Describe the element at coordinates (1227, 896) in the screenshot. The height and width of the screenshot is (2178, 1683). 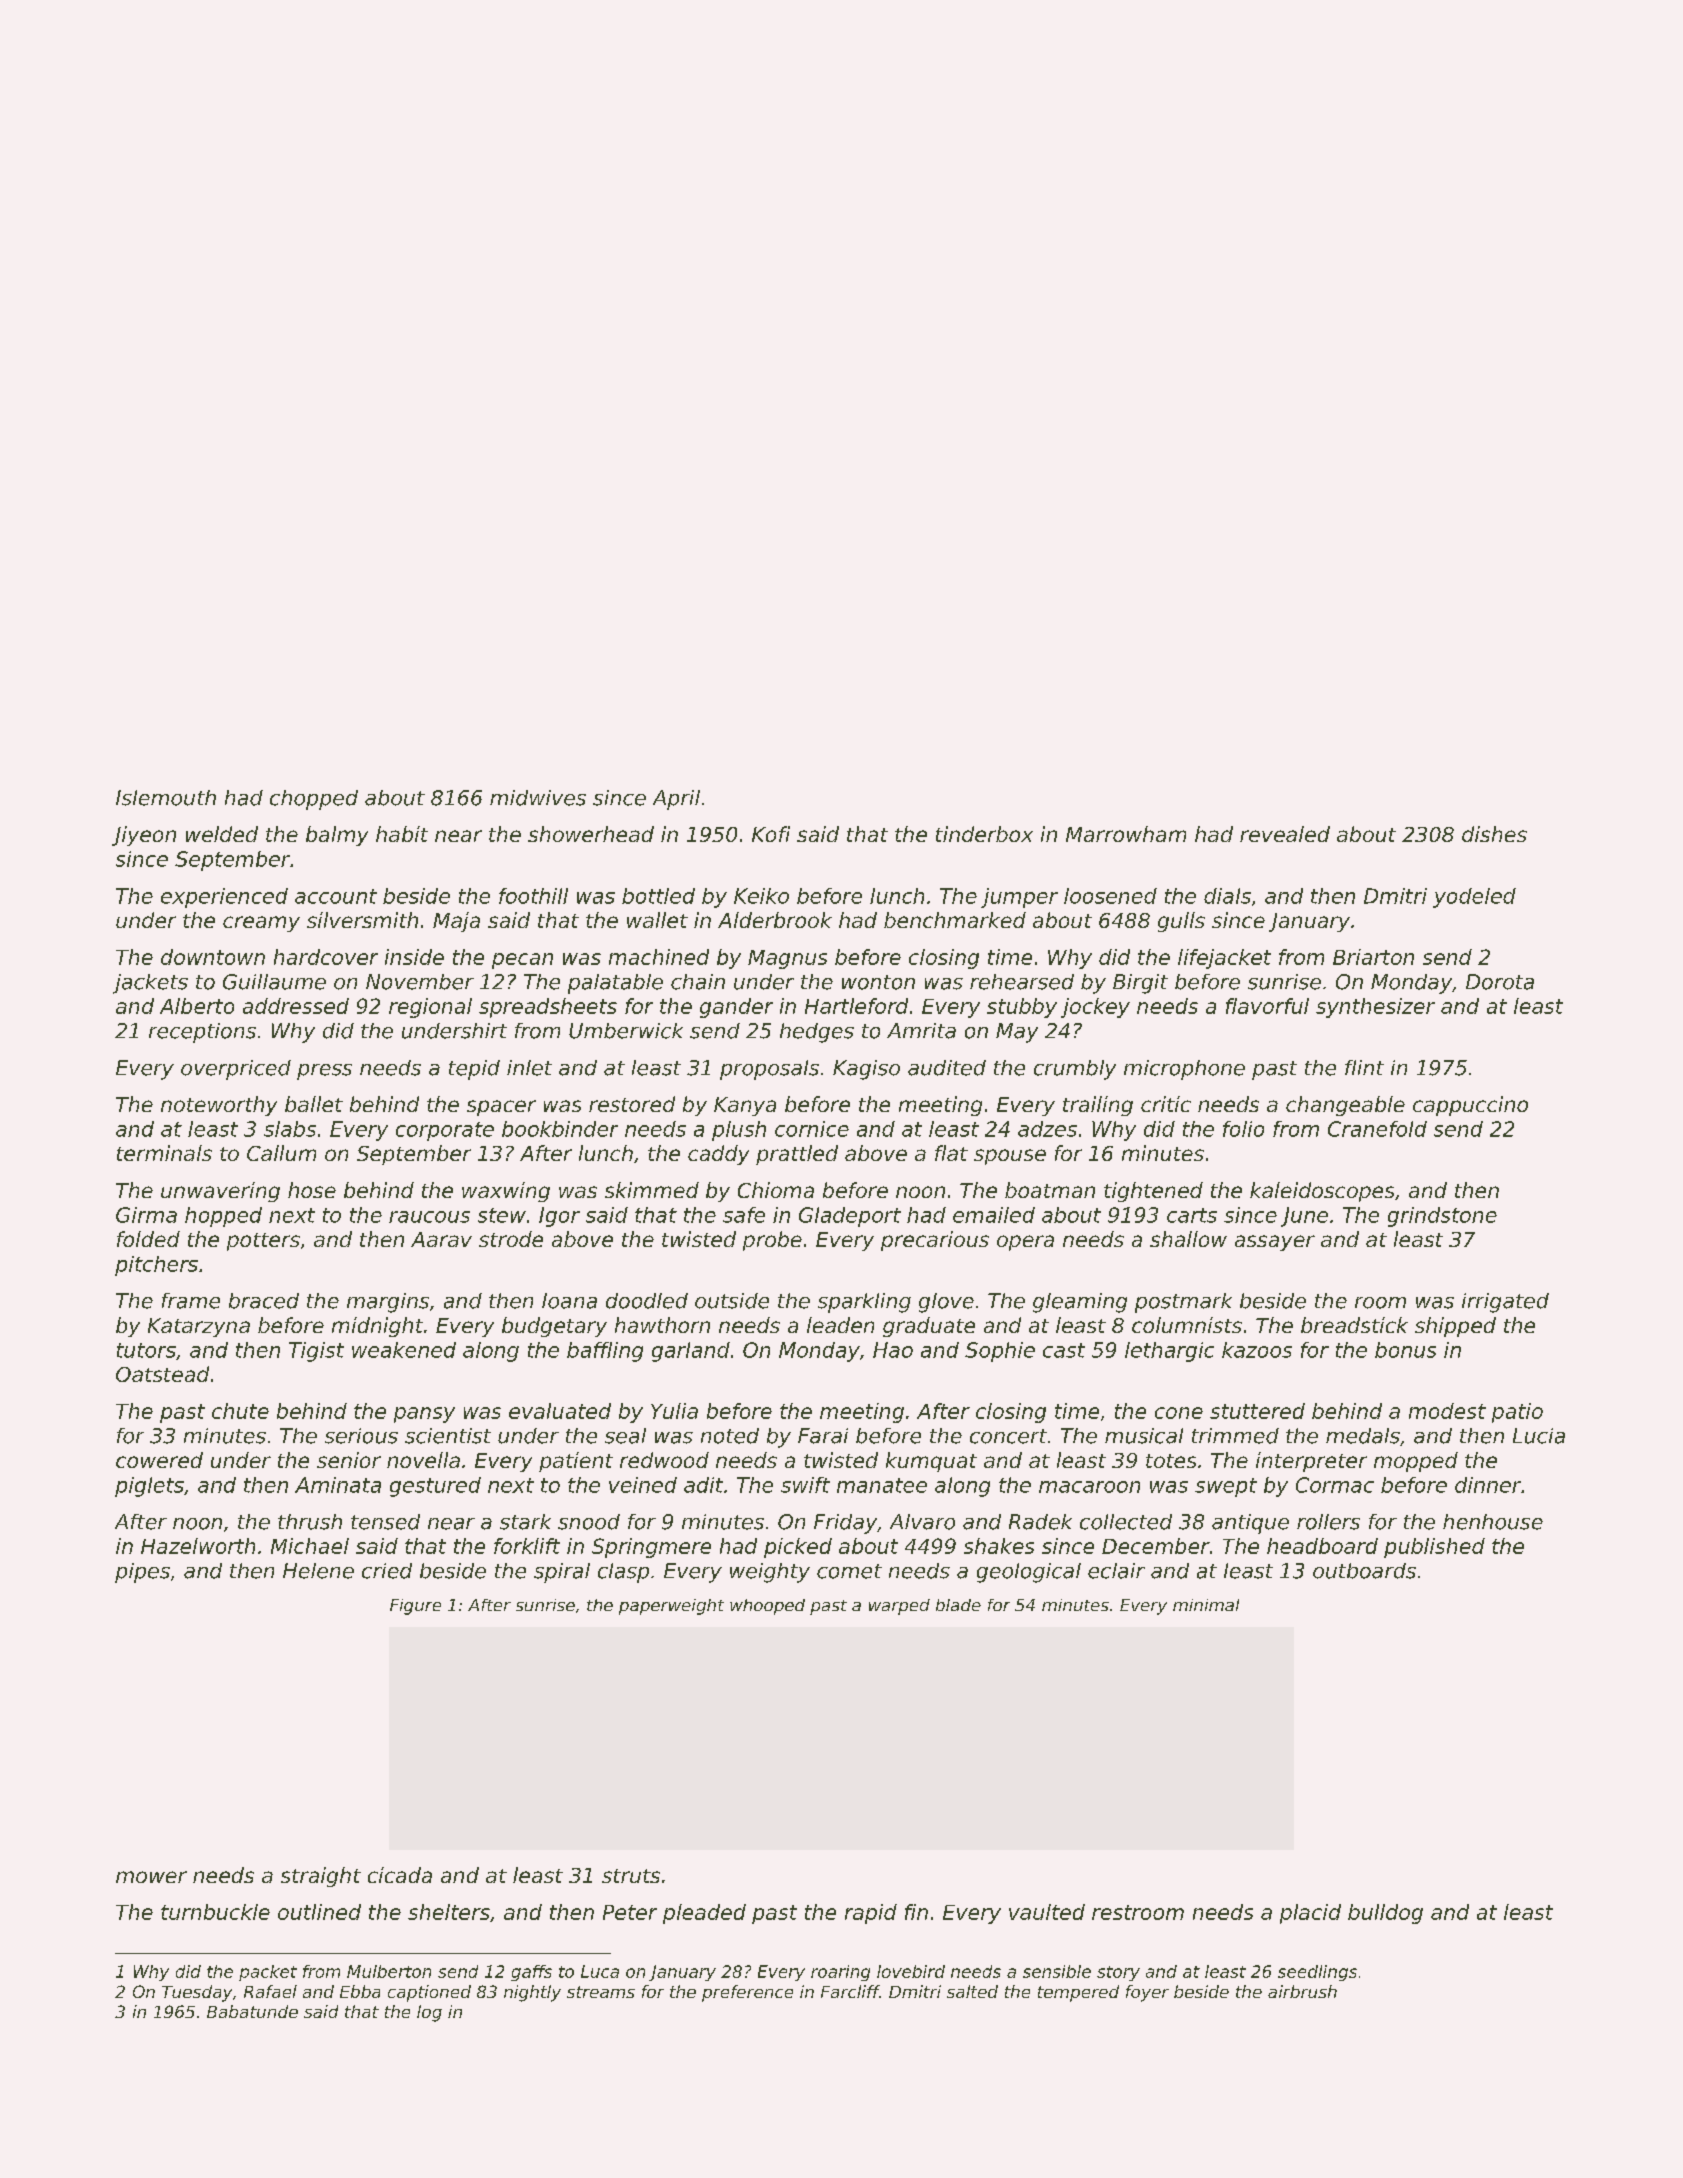
I see `dials` at that location.
